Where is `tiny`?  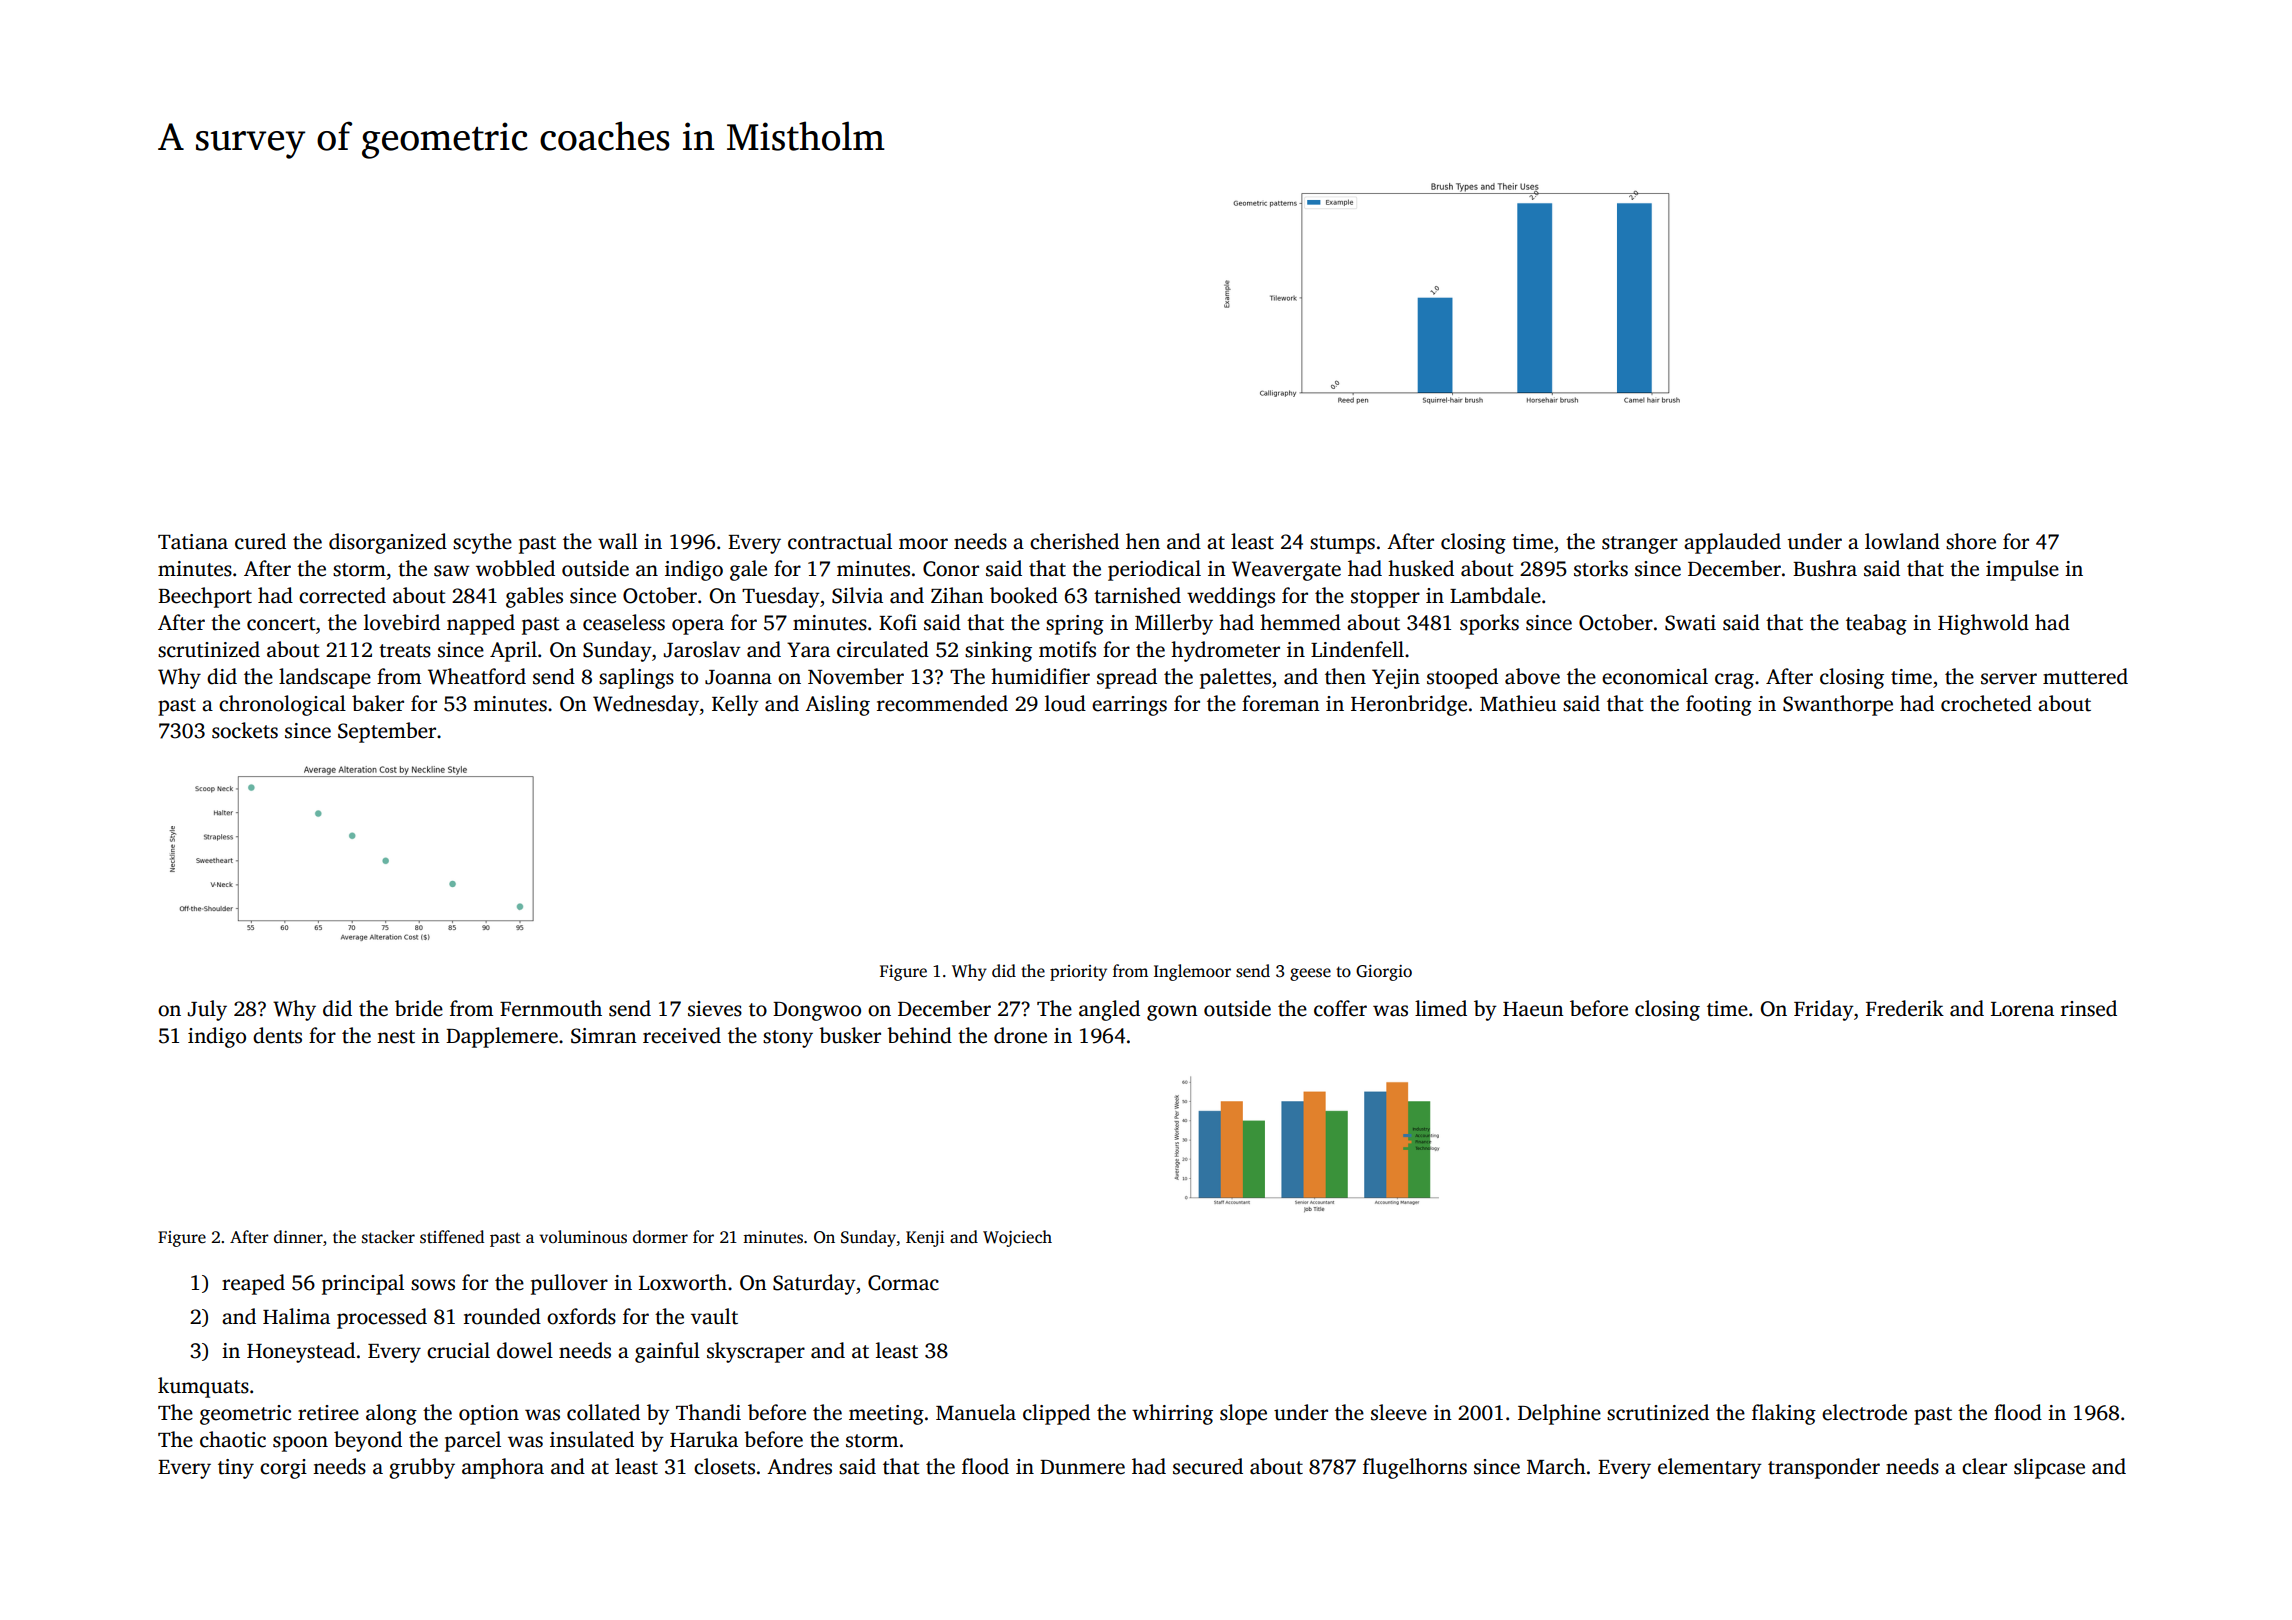 tiny is located at coordinates (236, 1469).
